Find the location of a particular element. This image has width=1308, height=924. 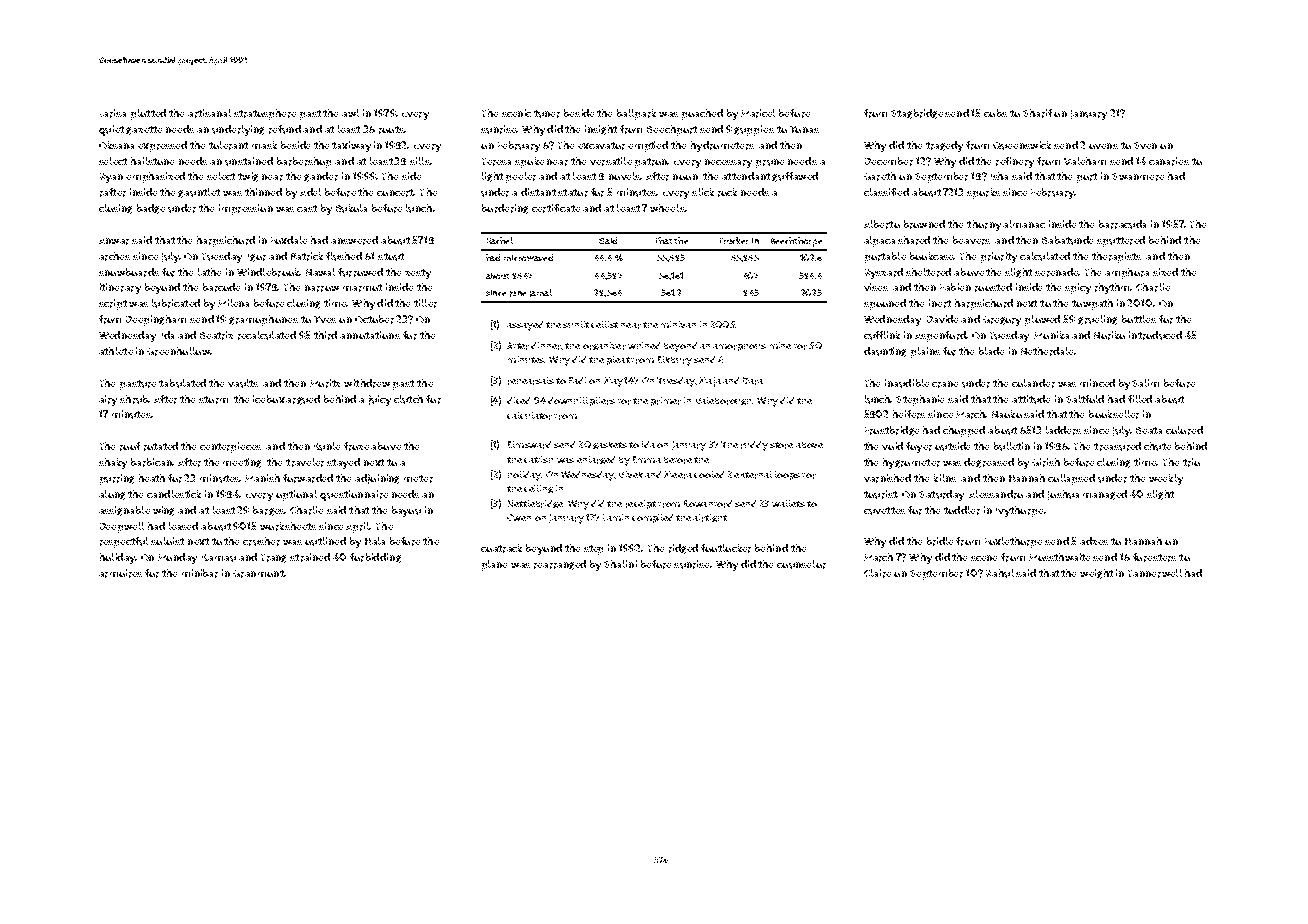

Sharif is located at coordinates (1037, 113).
